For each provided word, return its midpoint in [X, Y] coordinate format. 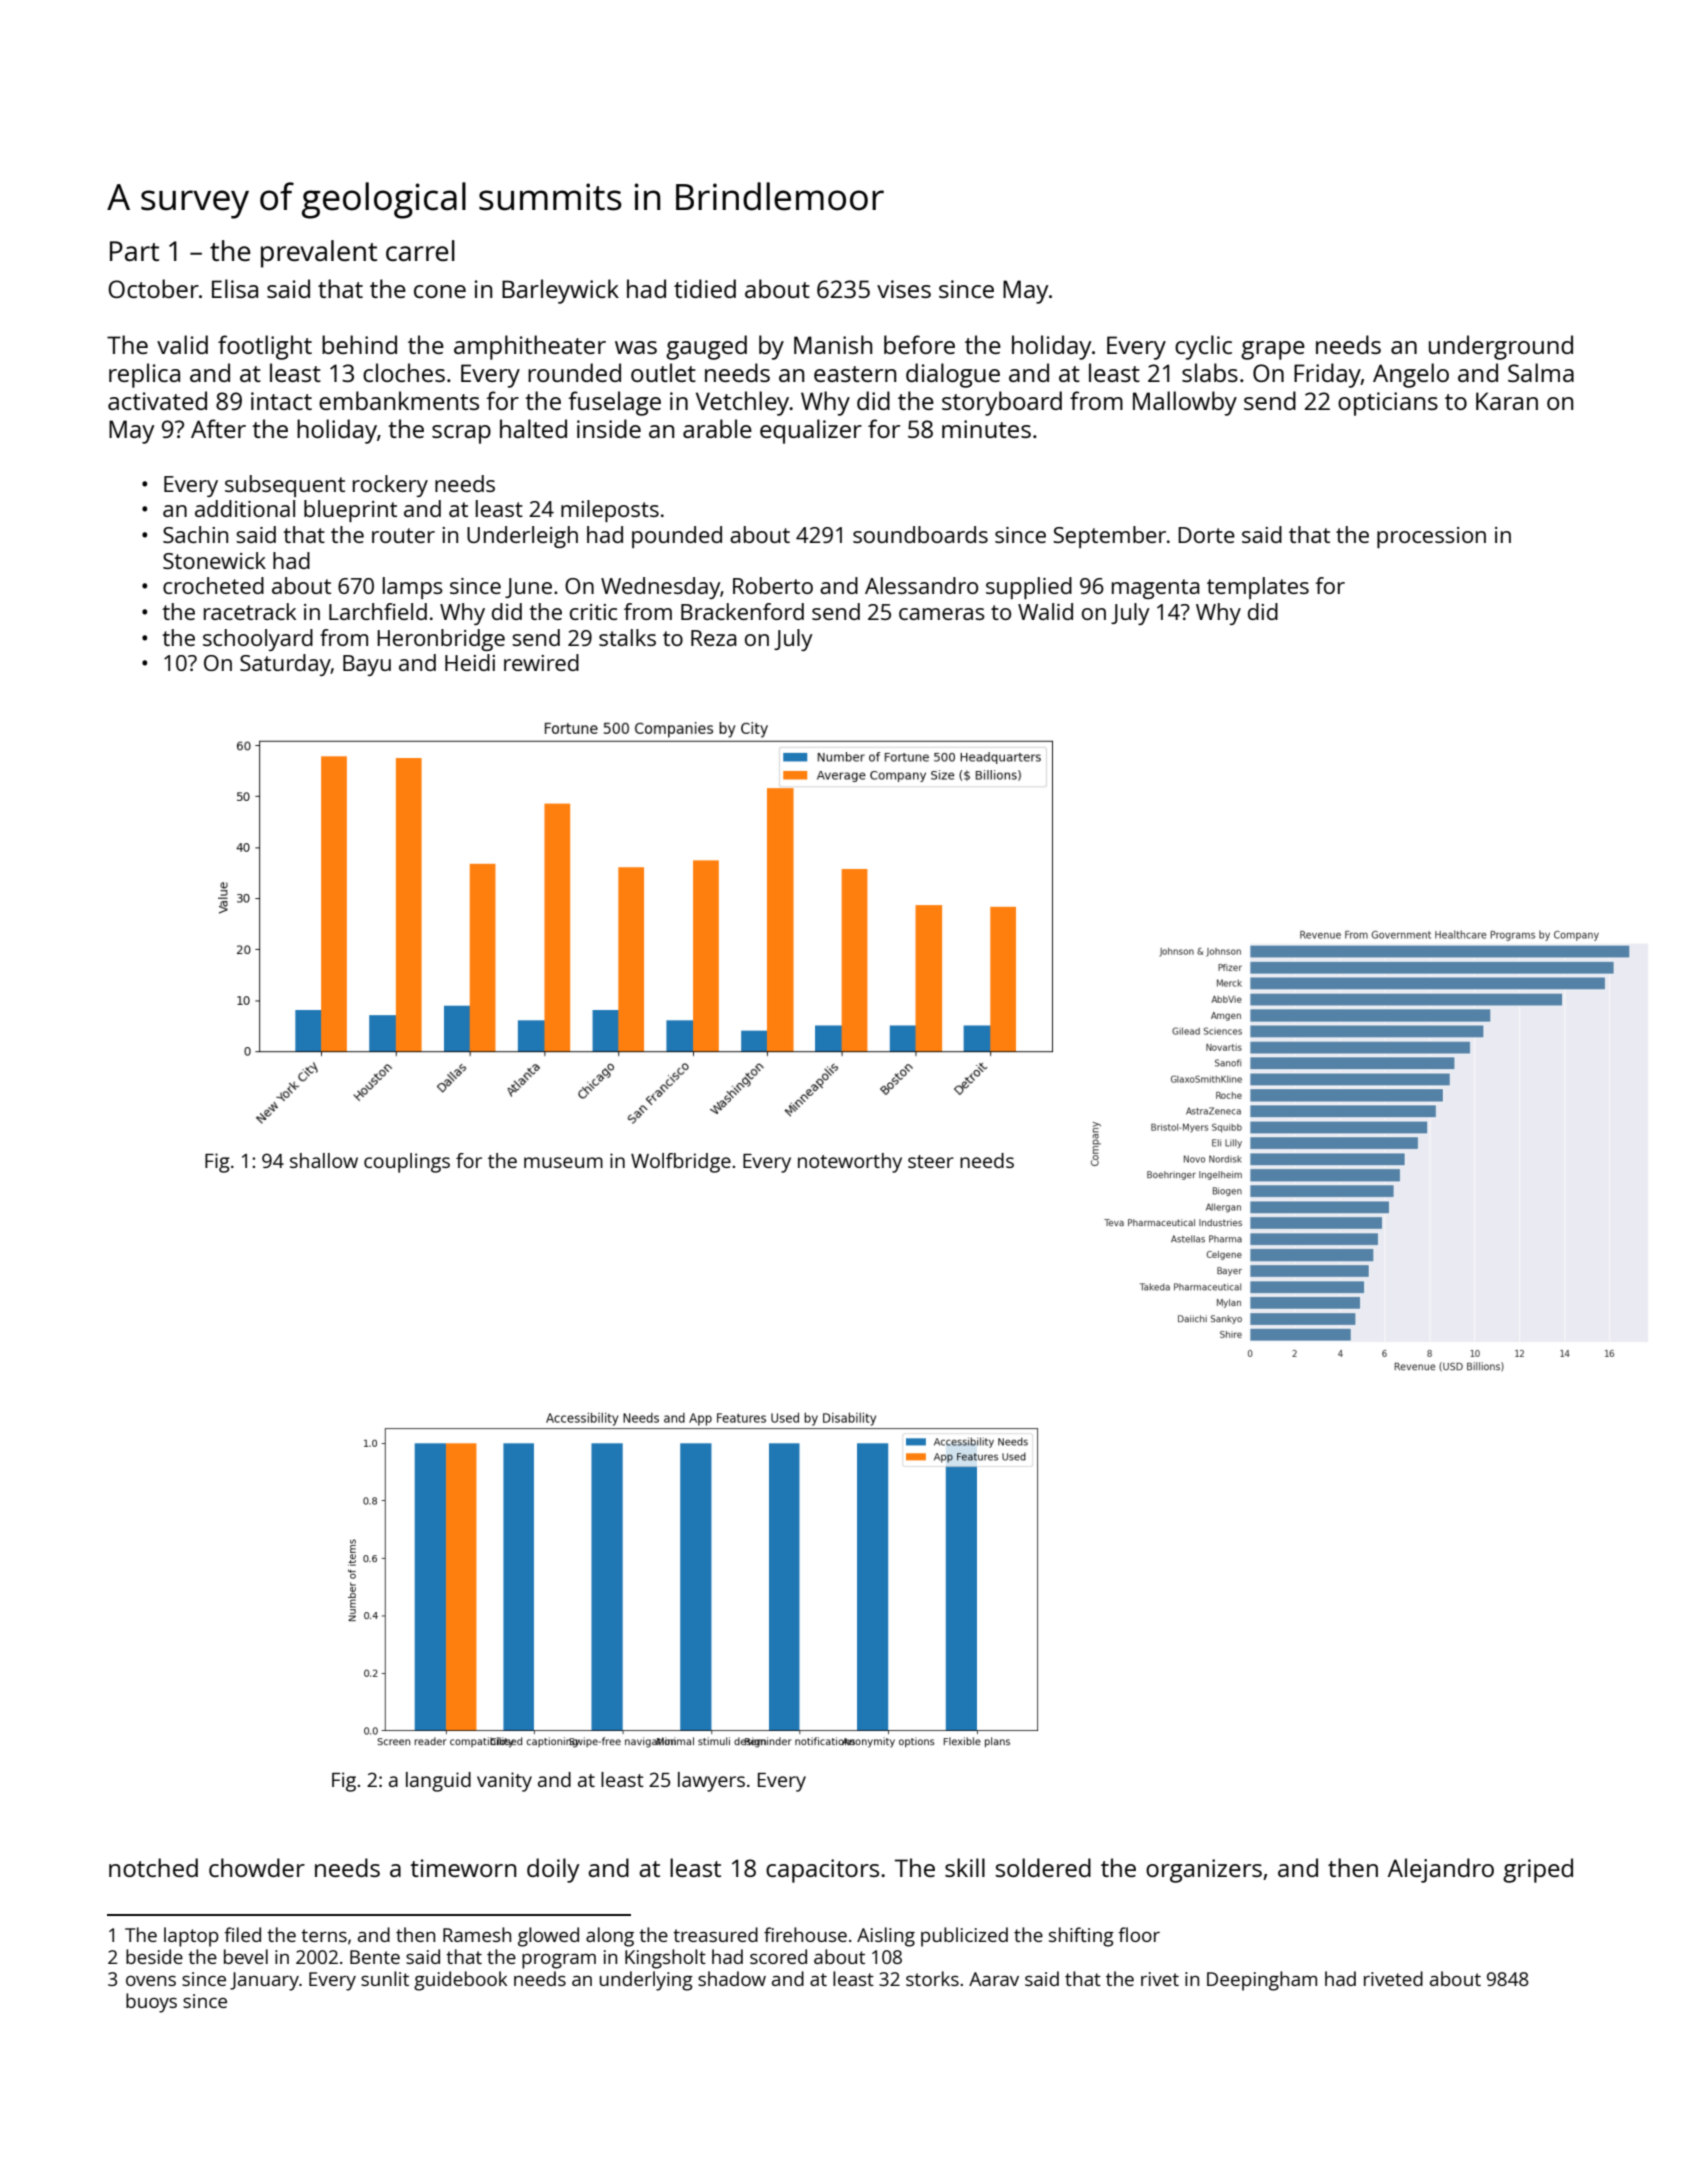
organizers [1204, 1871]
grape [1273, 350]
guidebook [460, 1981]
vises [904, 289]
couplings [407, 1163]
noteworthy [850, 1163]
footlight [265, 347]
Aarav [994, 1979]
